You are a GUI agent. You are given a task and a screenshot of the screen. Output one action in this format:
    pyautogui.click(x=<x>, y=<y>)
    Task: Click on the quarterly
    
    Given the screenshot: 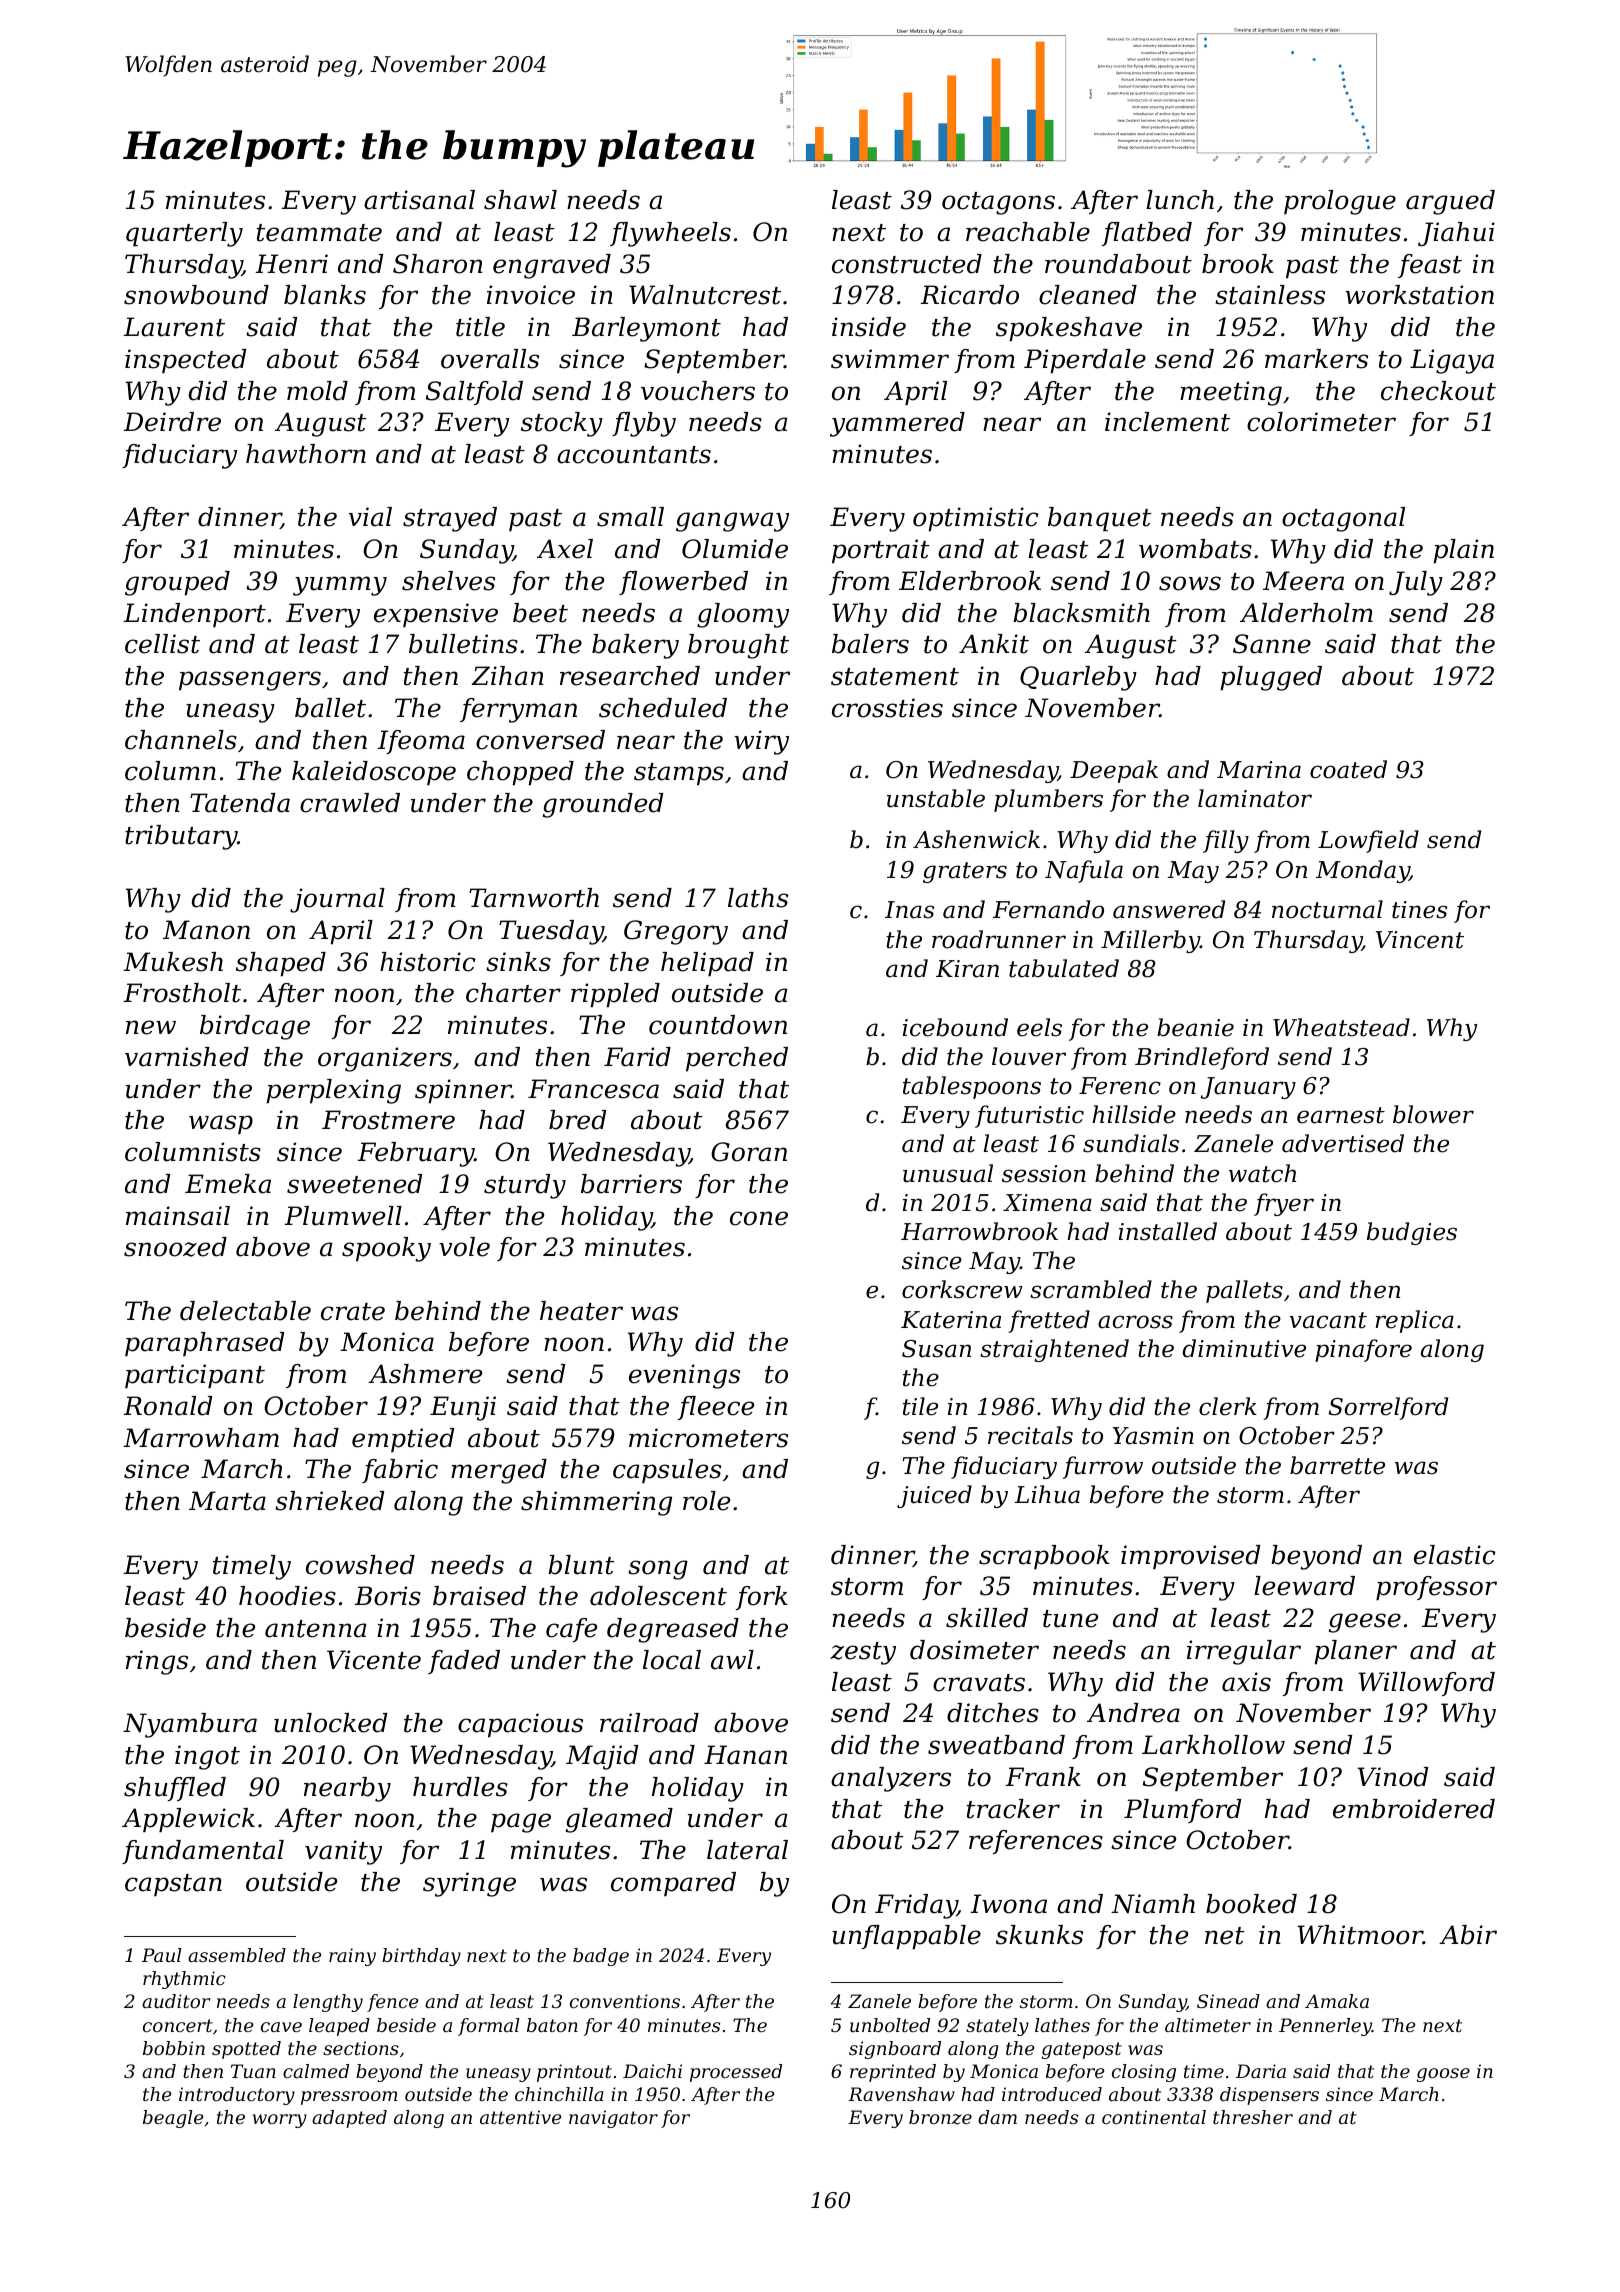 What is the action you would take?
    pyautogui.click(x=184, y=234)
